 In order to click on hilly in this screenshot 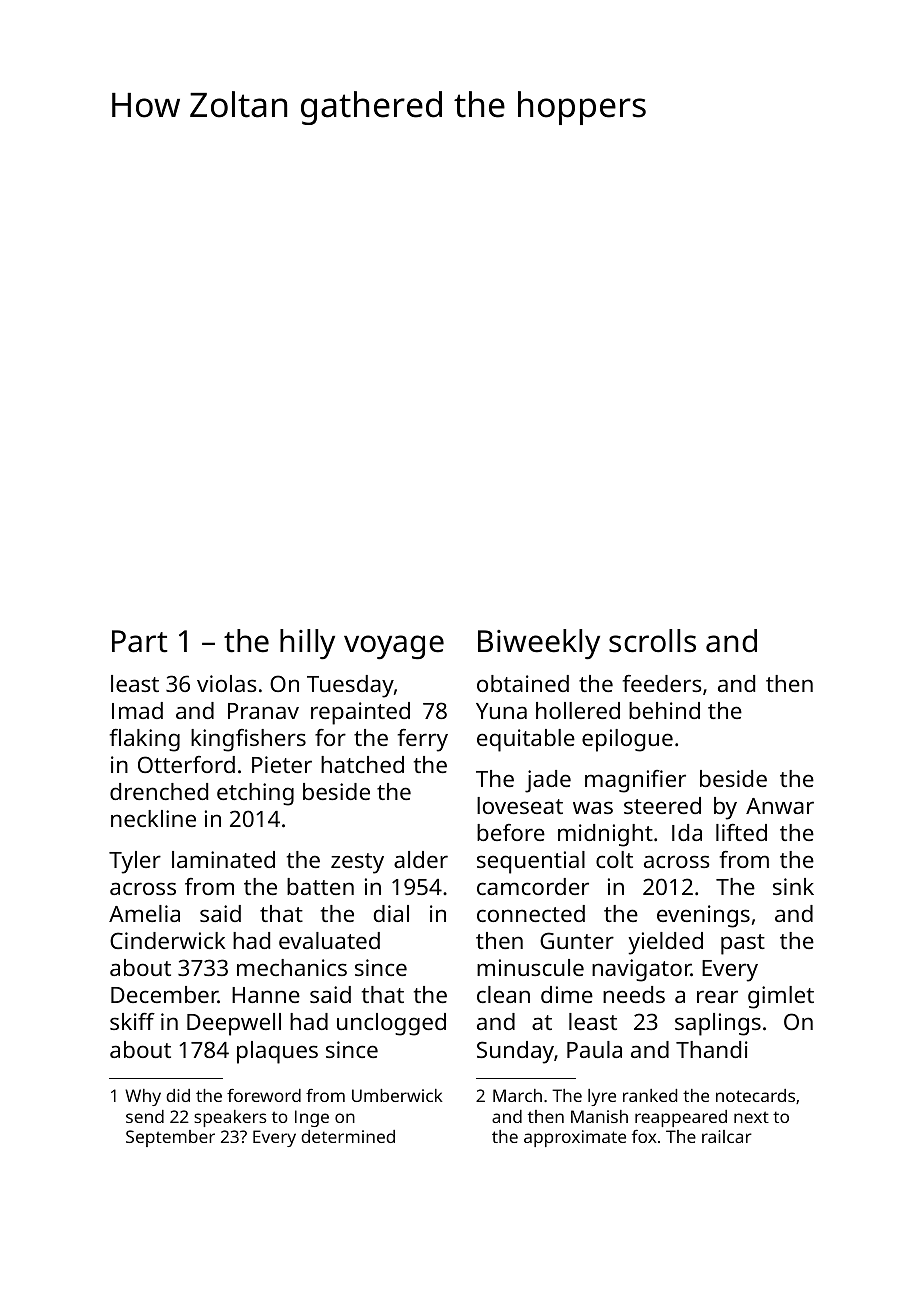, I will do `click(307, 644)`.
